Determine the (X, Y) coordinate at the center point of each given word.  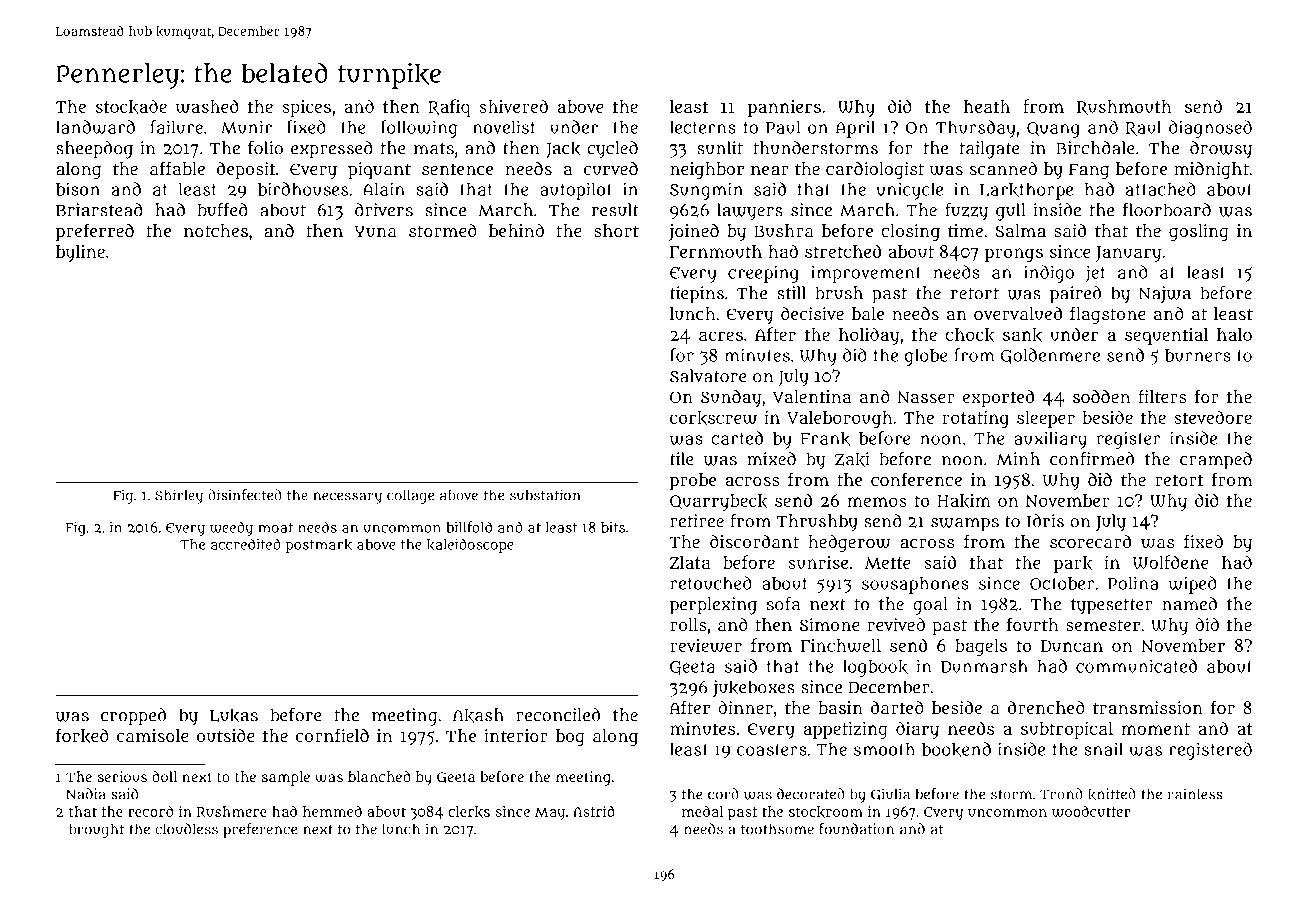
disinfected (245, 495)
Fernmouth (716, 251)
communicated (1136, 666)
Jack (563, 149)
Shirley (179, 496)
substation (545, 495)
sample (286, 778)
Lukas (234, 715)
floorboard (1167, 210)
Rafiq (449, 108)
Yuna (376, 231)
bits (613, 527)
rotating (975, 419)
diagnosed (1210, 129)
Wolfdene (1171, 562)
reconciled (558, 715)
